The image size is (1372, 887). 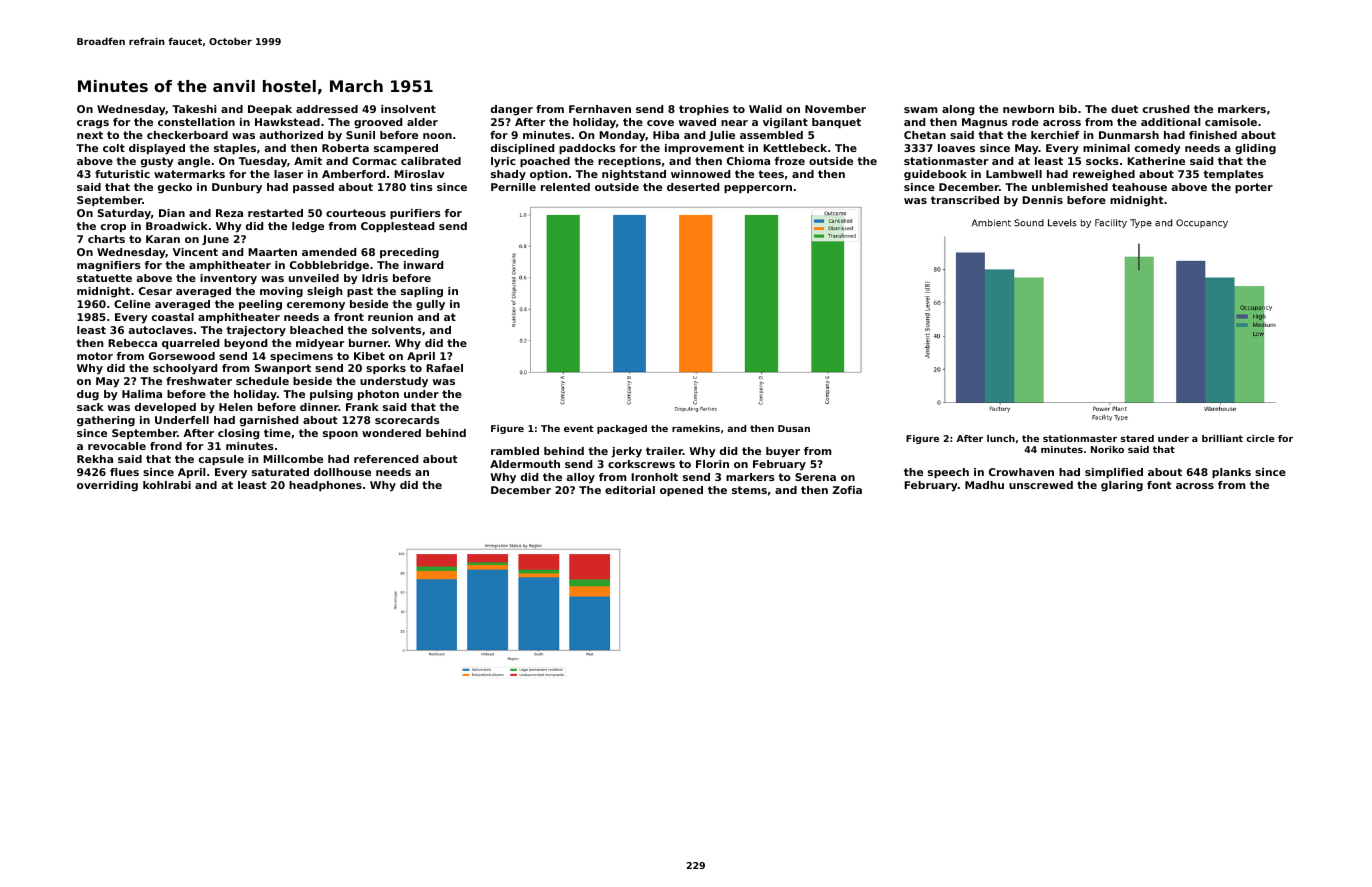 I want to click on Takeshi, so click(x=194, y=109).
